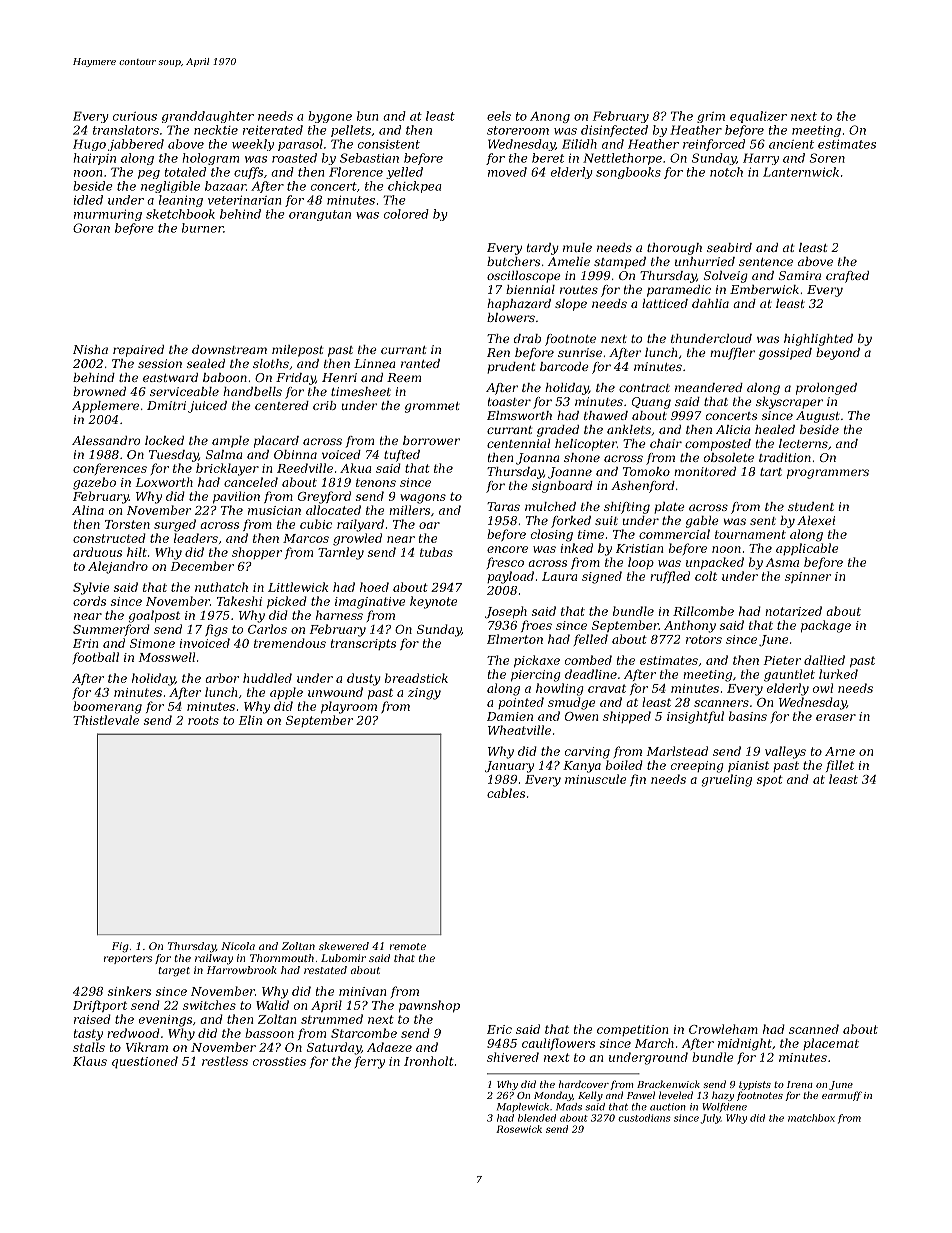  Describe the element at coordinates (836, 717) in the page. I see `eraser` at that location.
